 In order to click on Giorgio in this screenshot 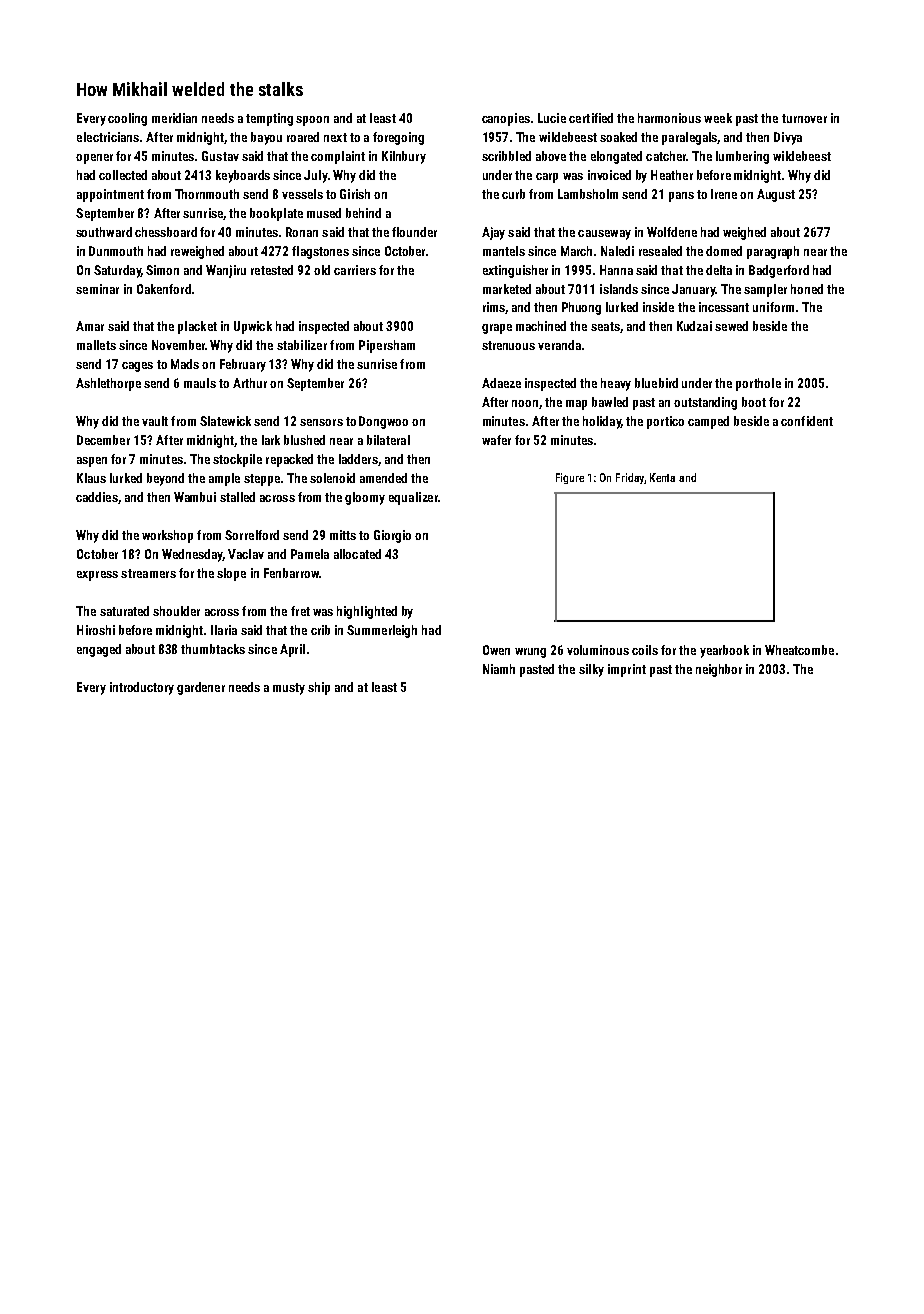, I will do `click(392, 536)`.
